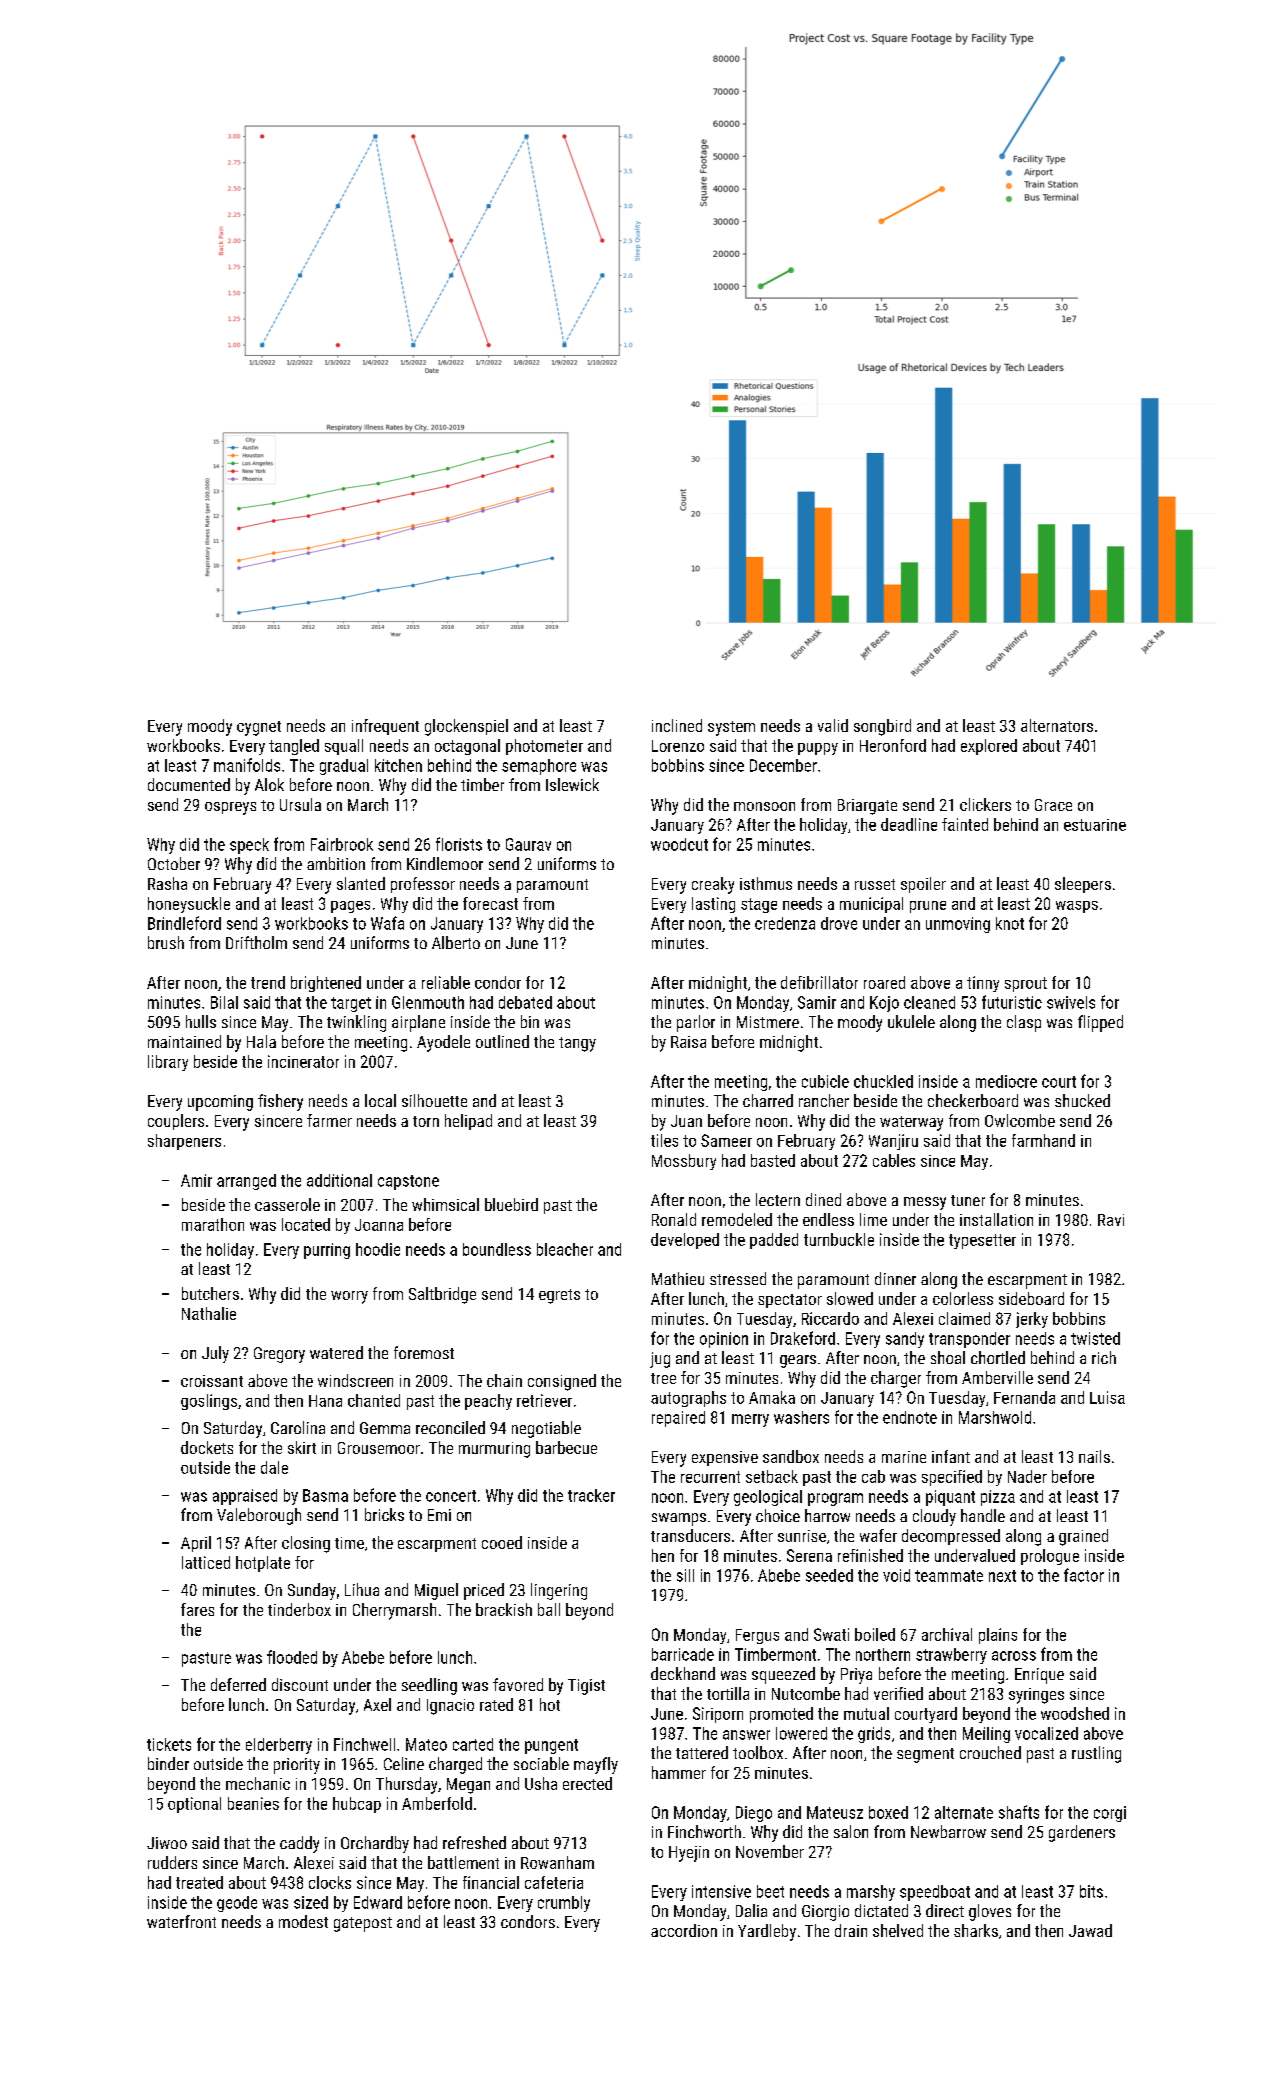 Image resolution: width=1274 pixels, height=2099 pixels. What do you see at coordinates (928, 907) in the image?
I see `prune` at bounding box center [928, 907].
